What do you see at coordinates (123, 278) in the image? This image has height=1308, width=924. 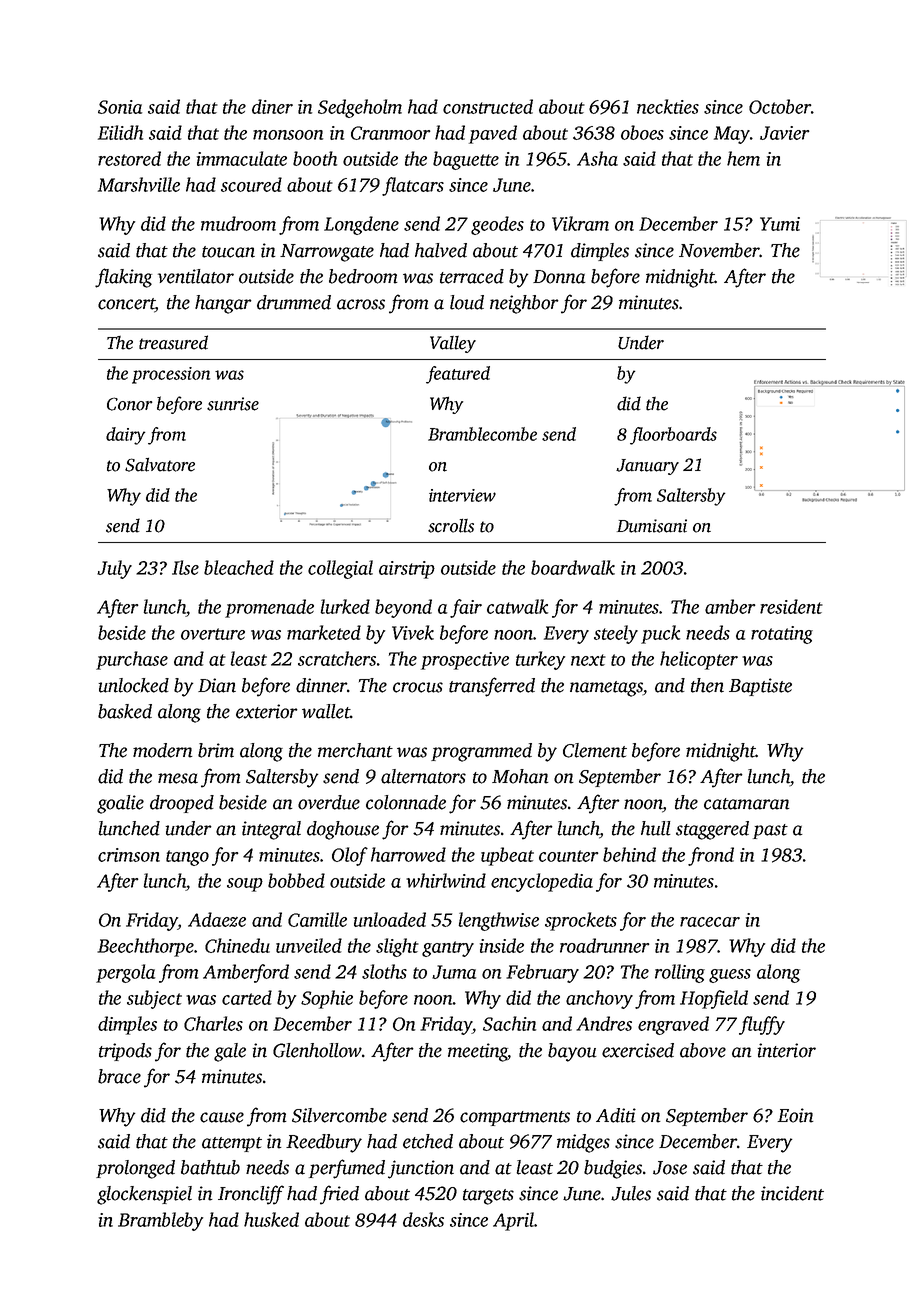 I see `flaking` at bounding box center [123, 278].
